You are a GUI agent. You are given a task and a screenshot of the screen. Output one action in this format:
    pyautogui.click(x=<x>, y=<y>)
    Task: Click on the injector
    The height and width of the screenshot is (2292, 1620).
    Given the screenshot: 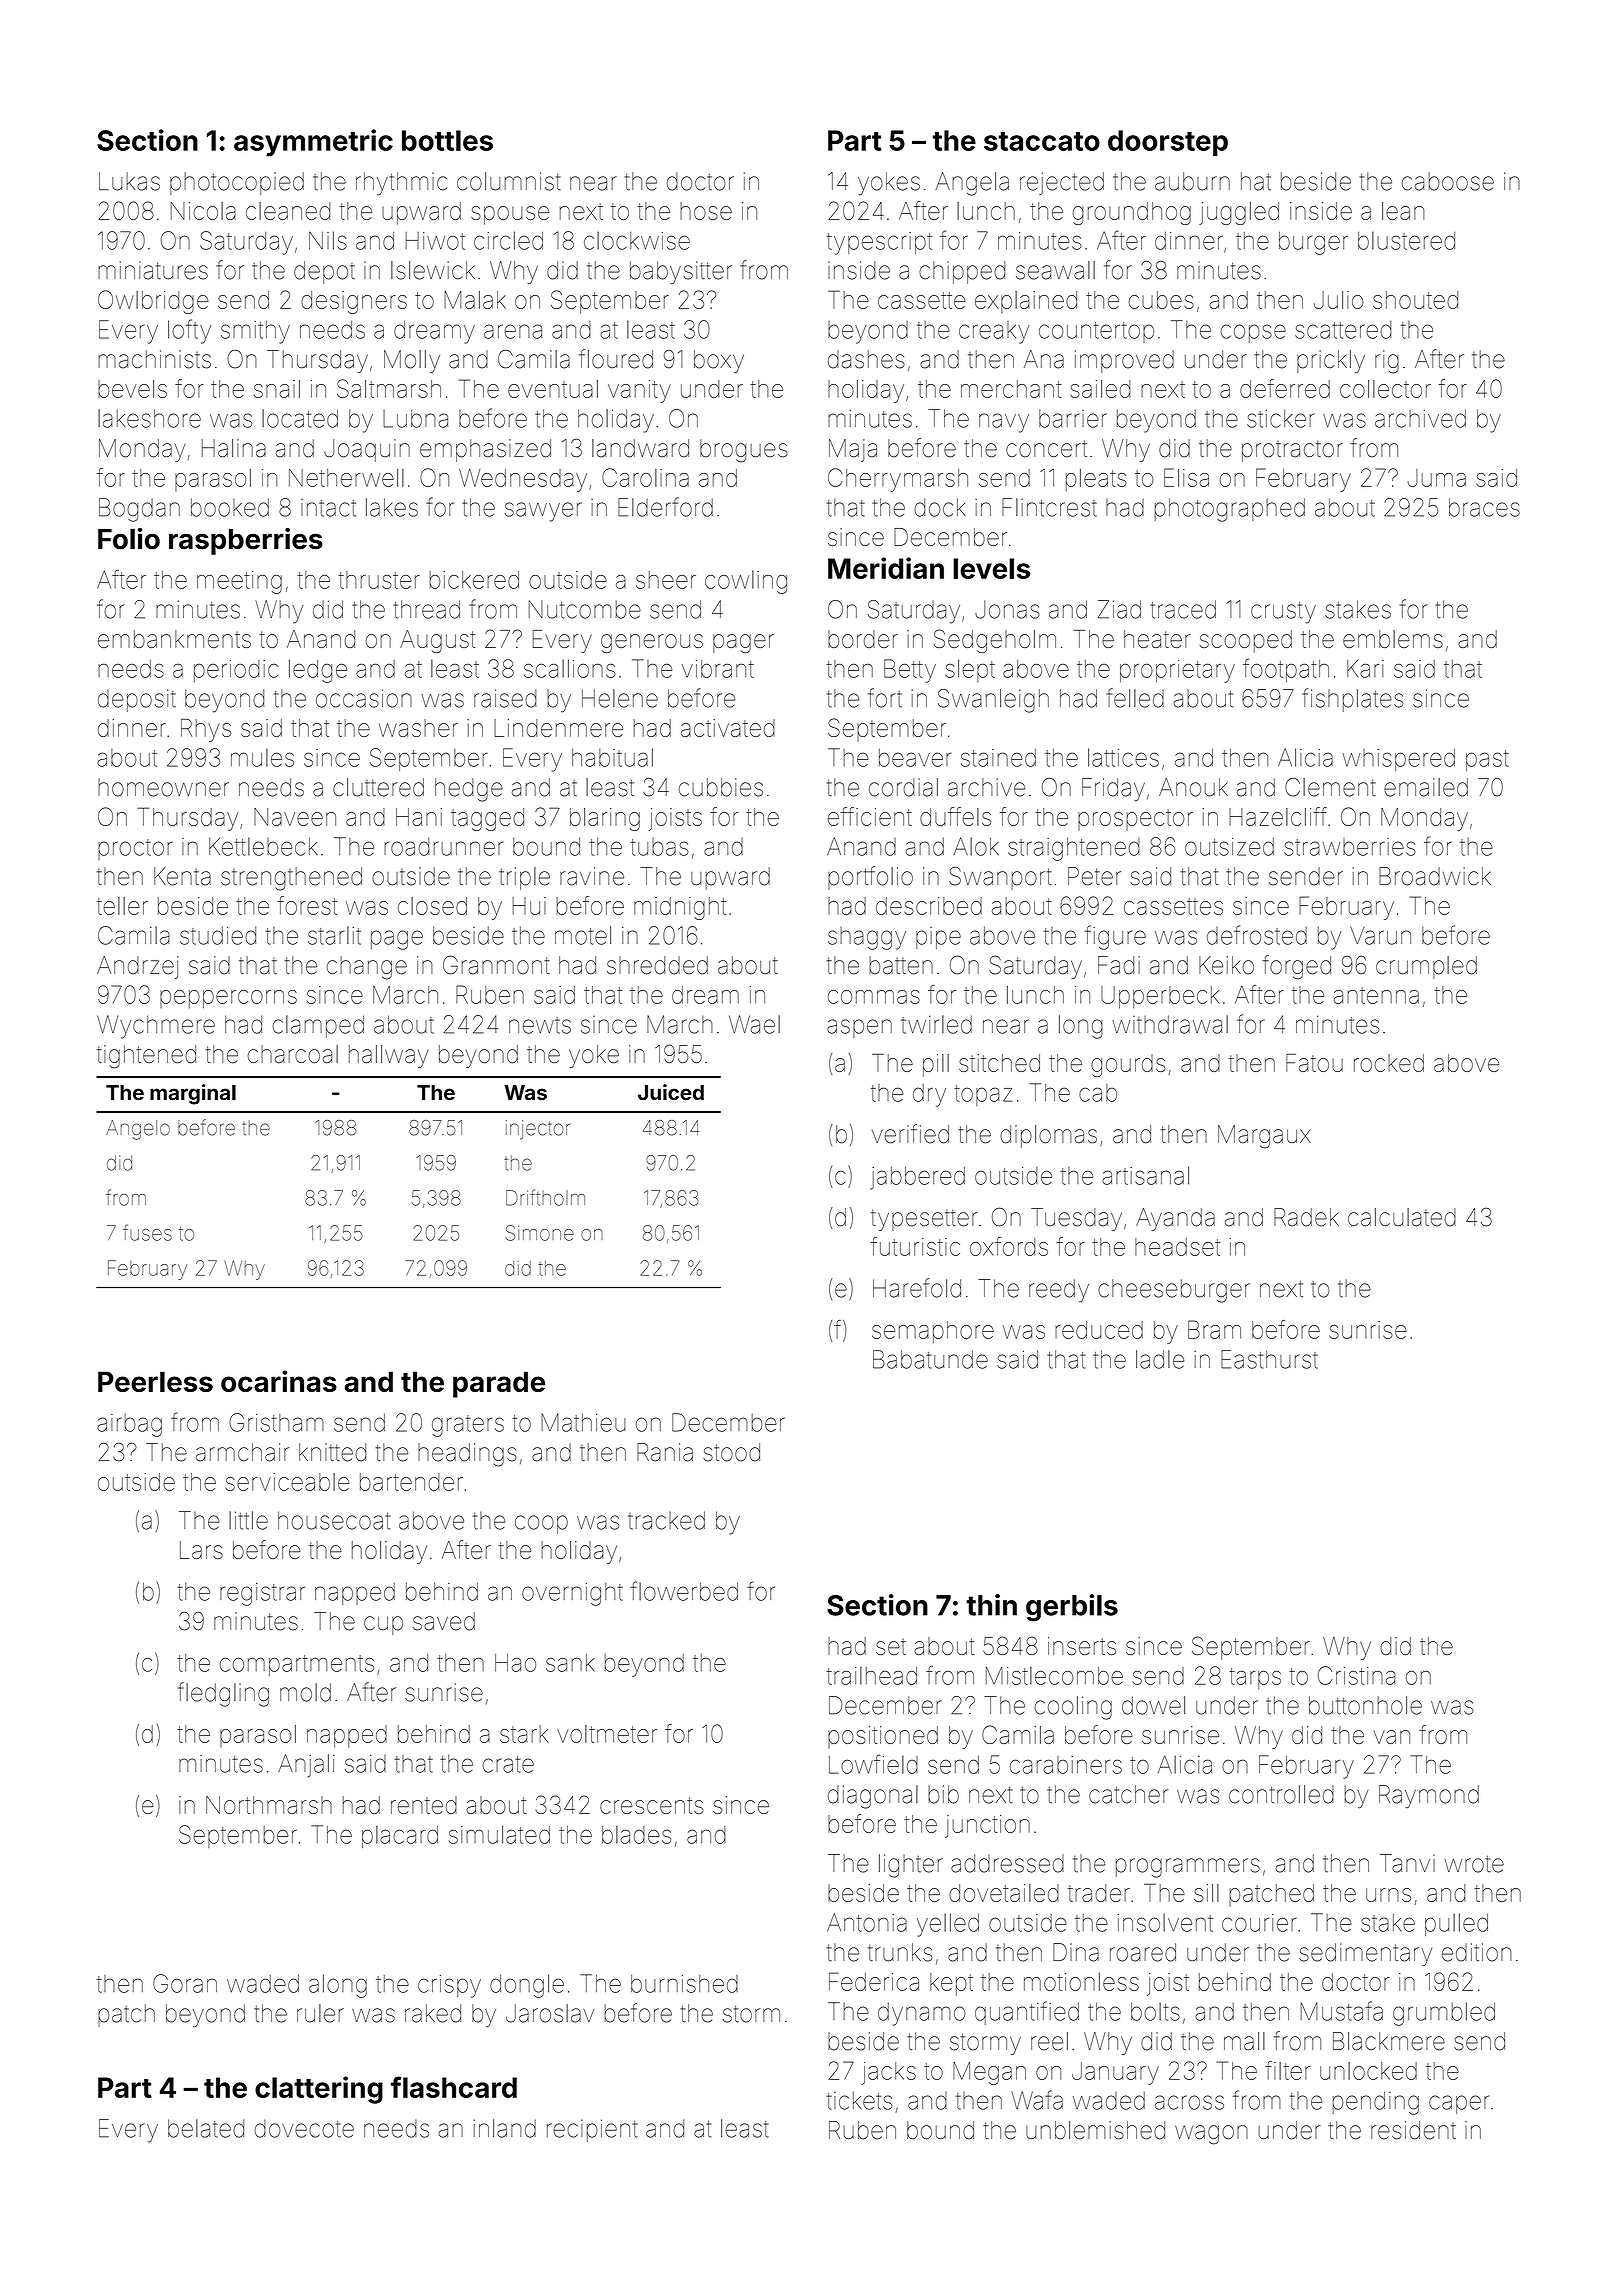 What is the action you would take?
    pyautogui.click(x=538, y=1129)
